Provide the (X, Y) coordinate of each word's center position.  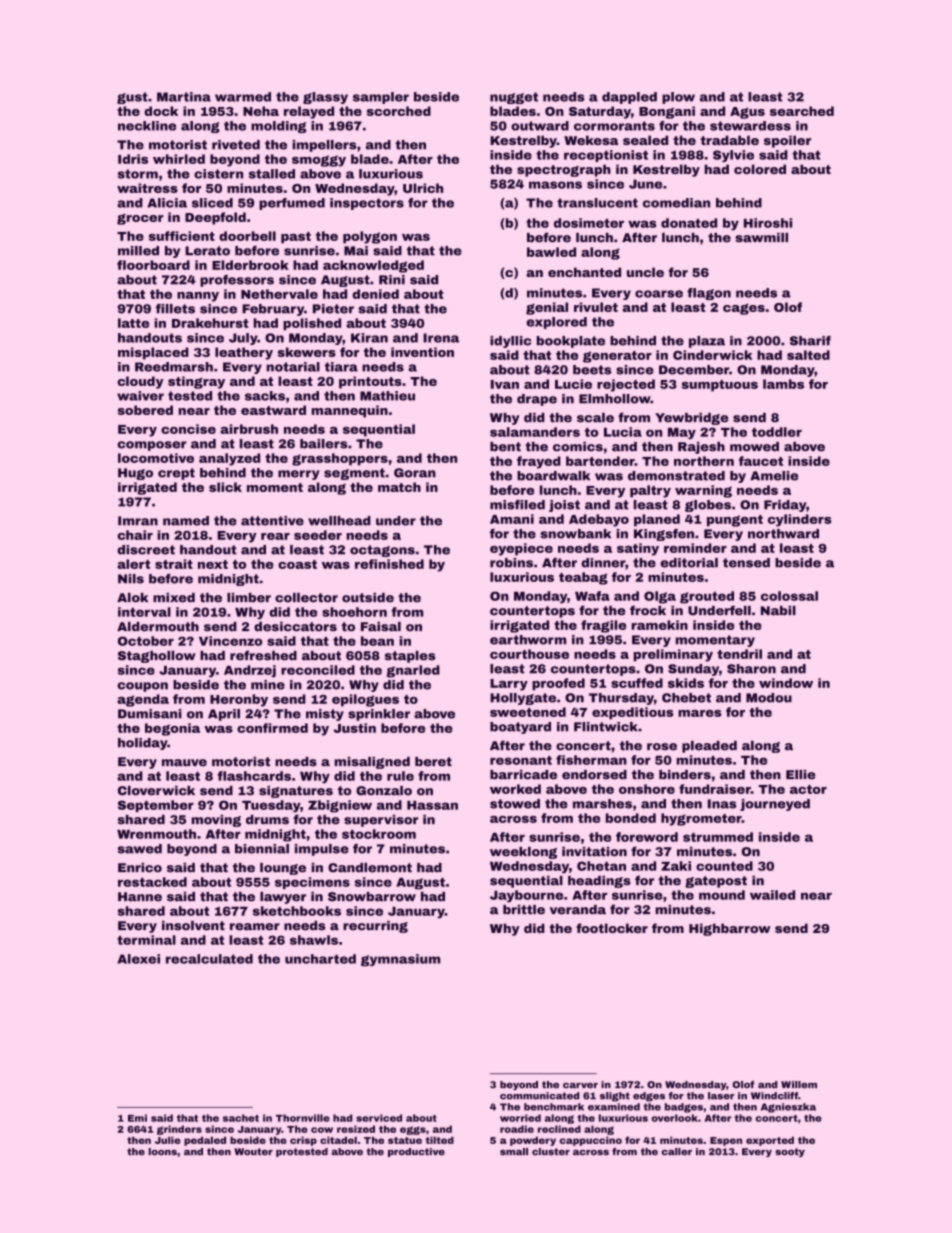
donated (689, 223)
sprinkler (379, 715)
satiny (638, 549)
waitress (147, 188)
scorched (399, 111)
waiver (140, 396)
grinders (179, 1130)
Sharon (751, 669)
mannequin (350, 411)
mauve (184, 763)
